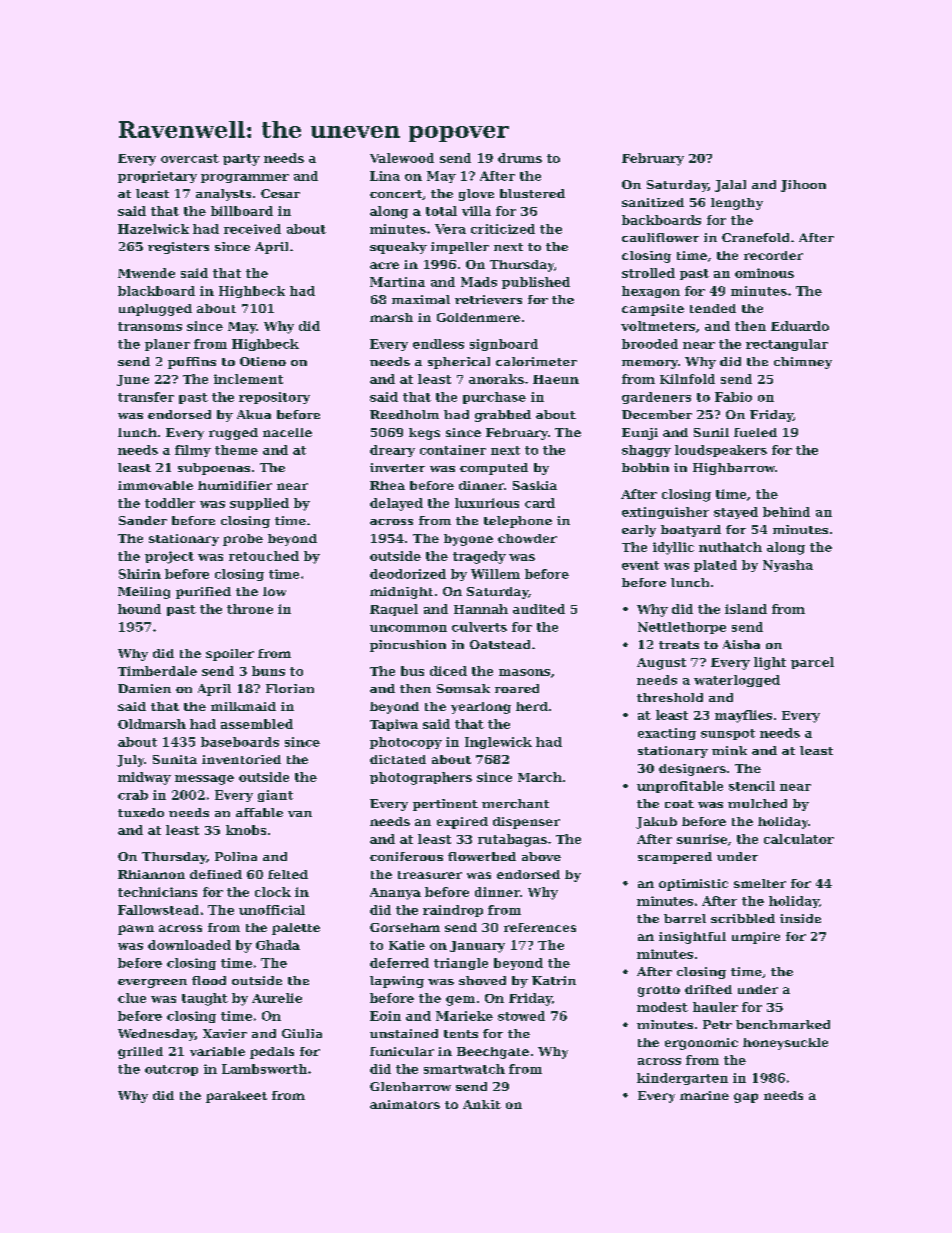  What do you see at coordinates (132, 998) in the screenshot?
I see `clue` at bounding box center [132, 998].
